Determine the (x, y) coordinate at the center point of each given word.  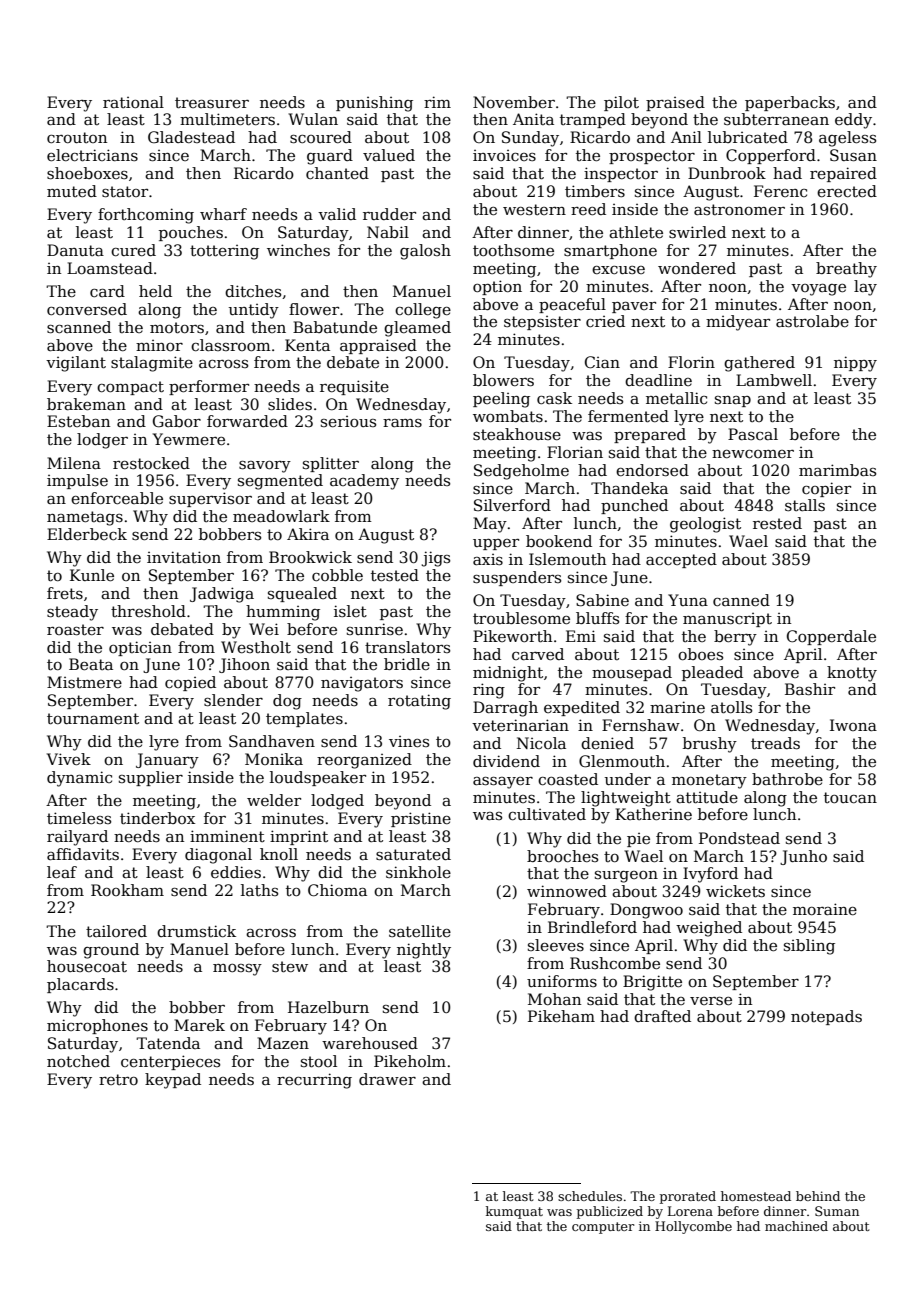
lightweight (626, 799)
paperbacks (790, 103)
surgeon (626, 877)
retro (118, 1079)
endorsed (652, 470)
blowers (503, 380)
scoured (321, 137)
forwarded (247, 421)
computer (603, 1228)
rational (133, 102)
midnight (508, 674)
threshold (148, 611)
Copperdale (831, 637)
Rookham (127, 890)
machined (796, 1226)
